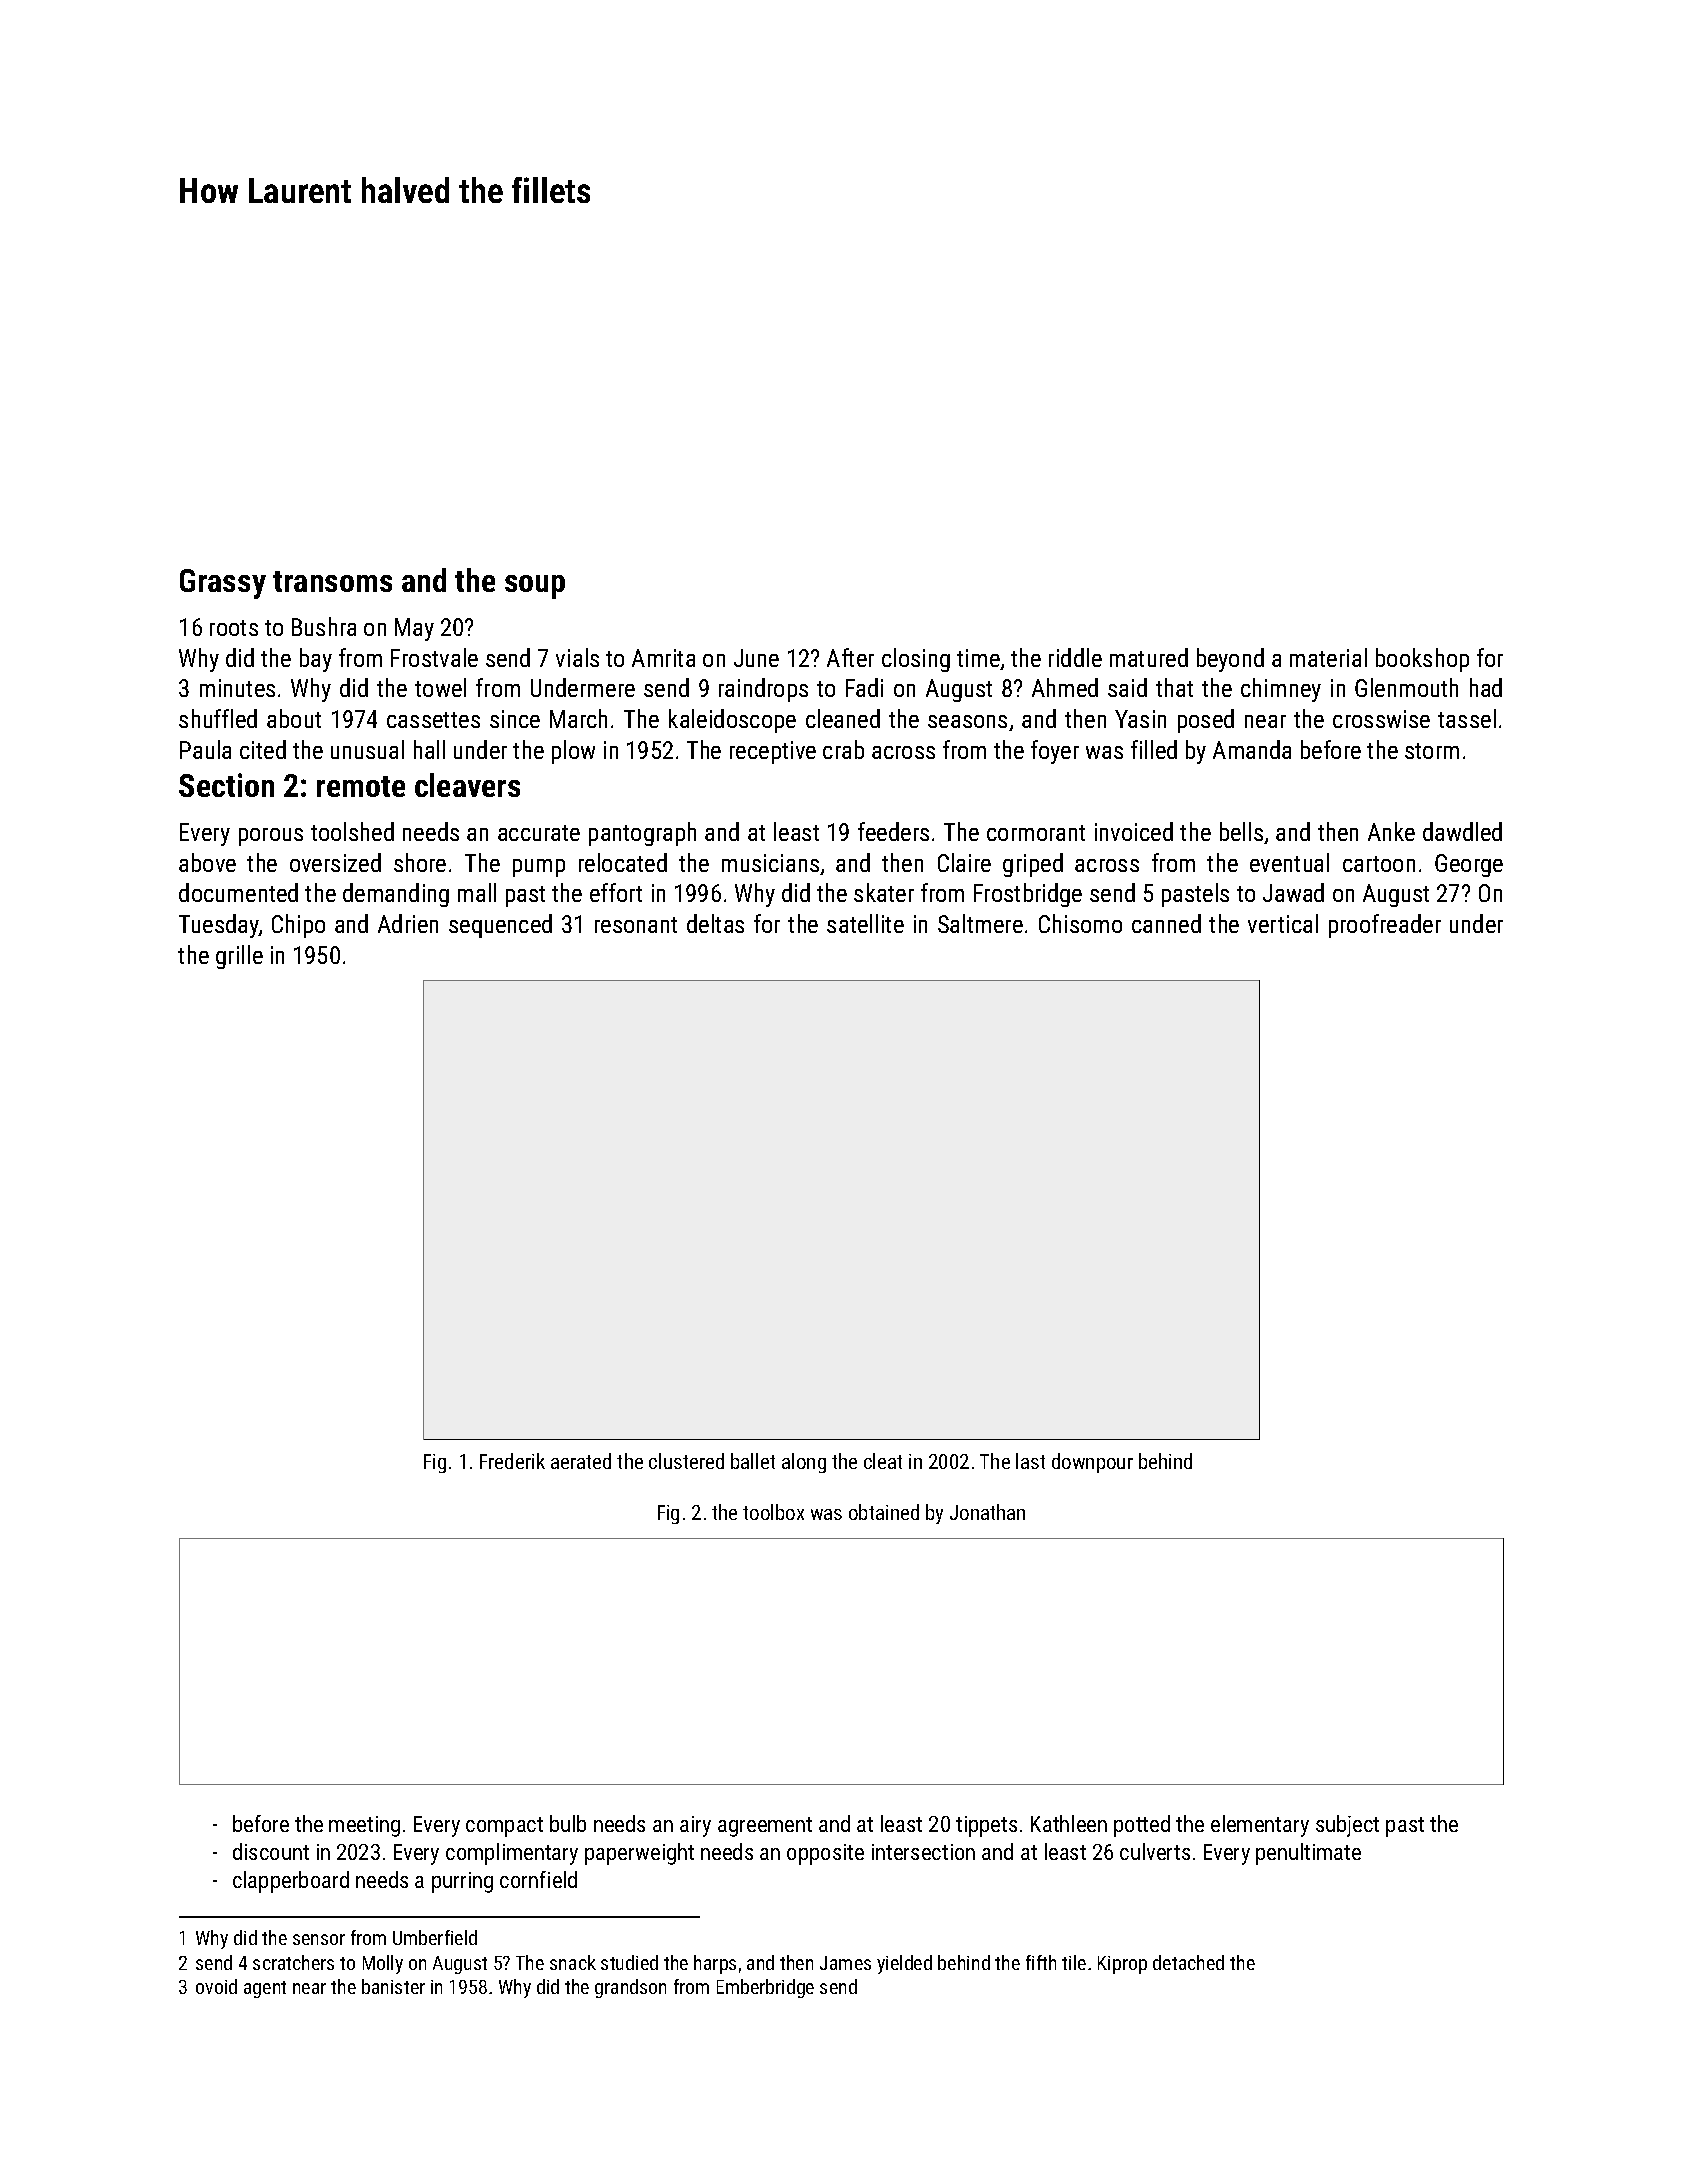 Image resolution: width=1683 pixels, height=2178 pixels. What do you see at coordinates (239, 957) in the page?
I see `grille` at bounding box center [239, 957].
